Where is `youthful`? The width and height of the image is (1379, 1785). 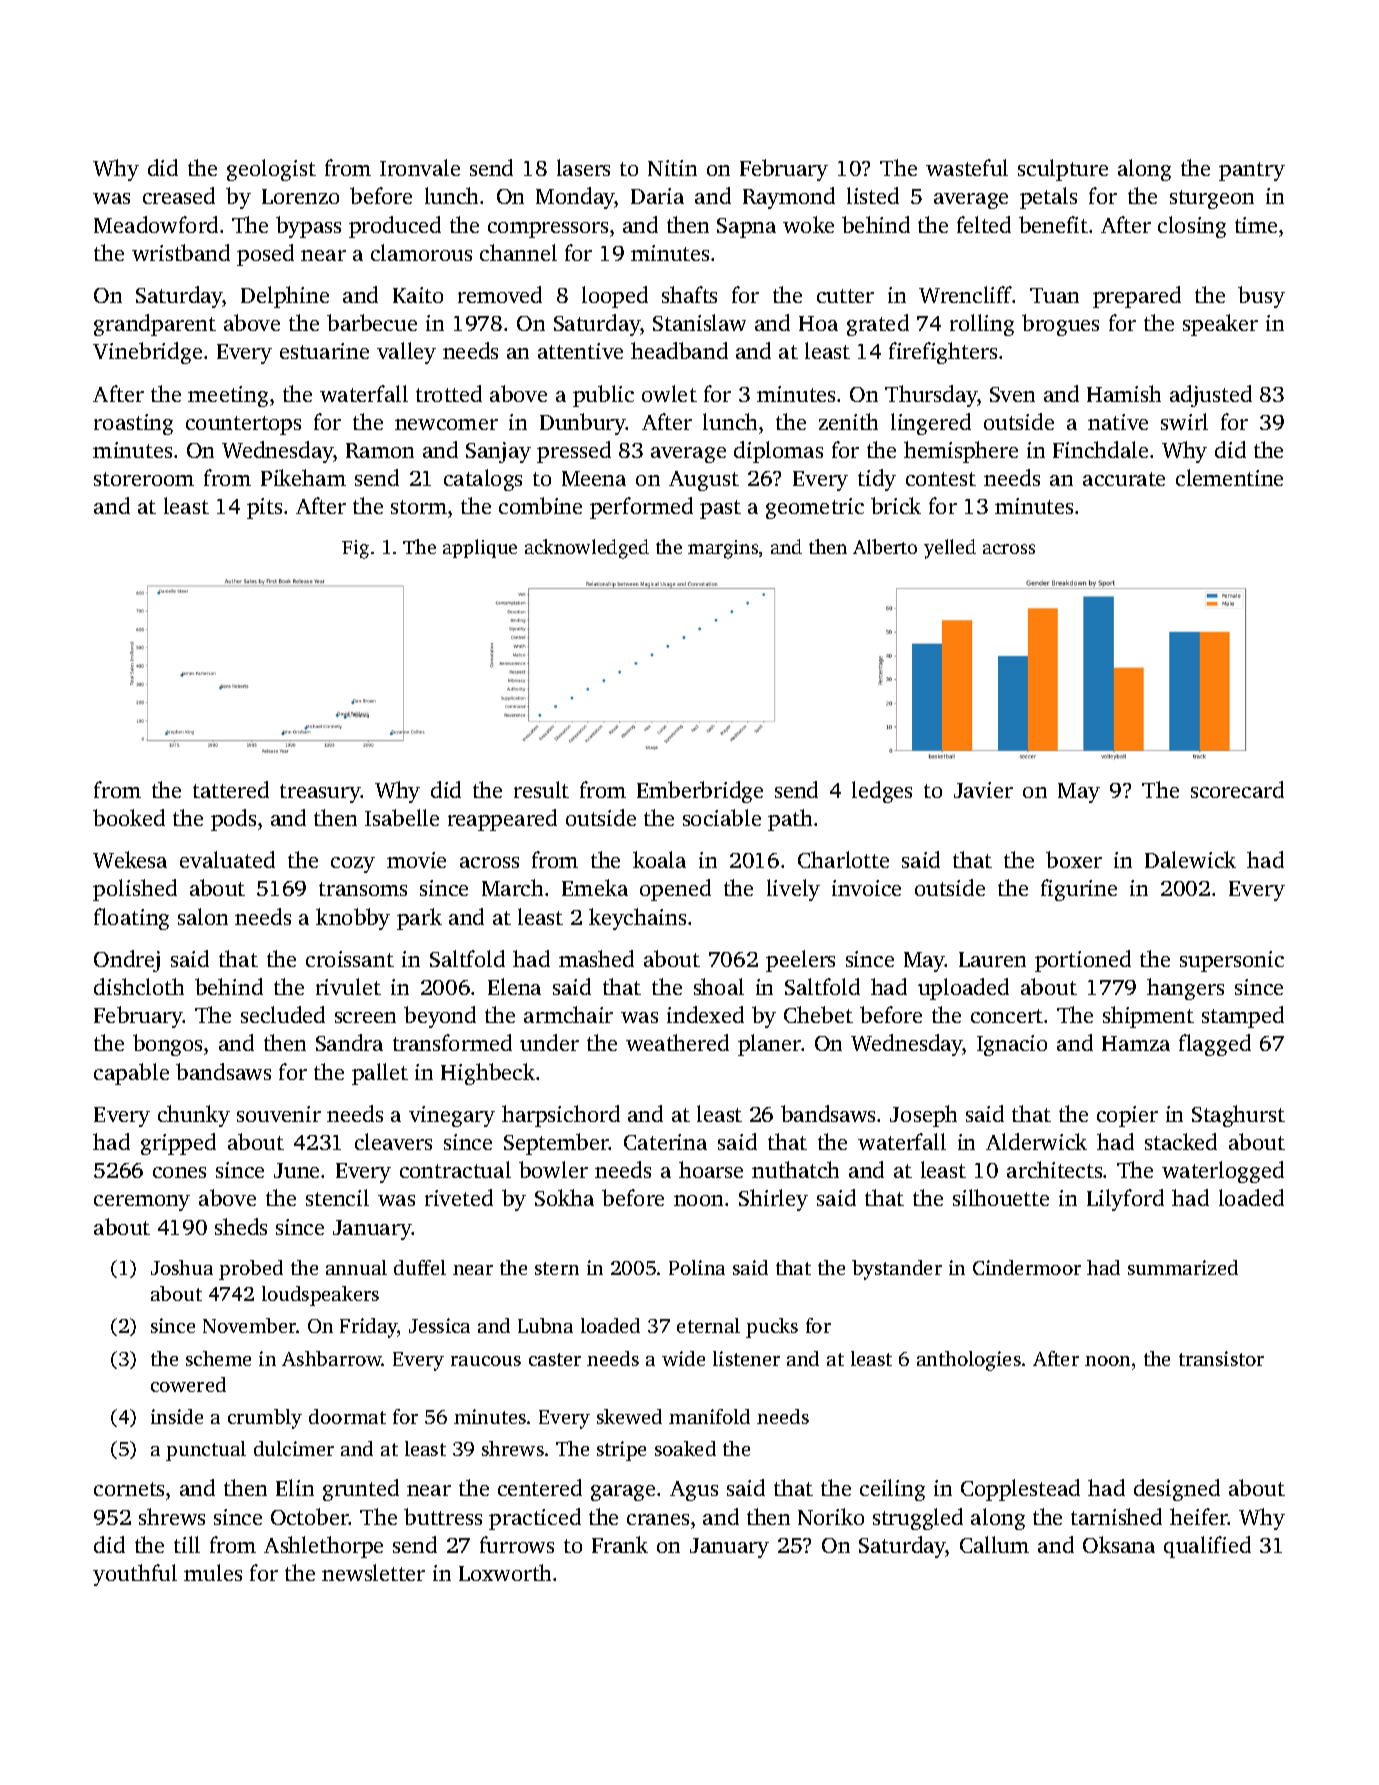 youthful is located at coordinates (135, 1575).
